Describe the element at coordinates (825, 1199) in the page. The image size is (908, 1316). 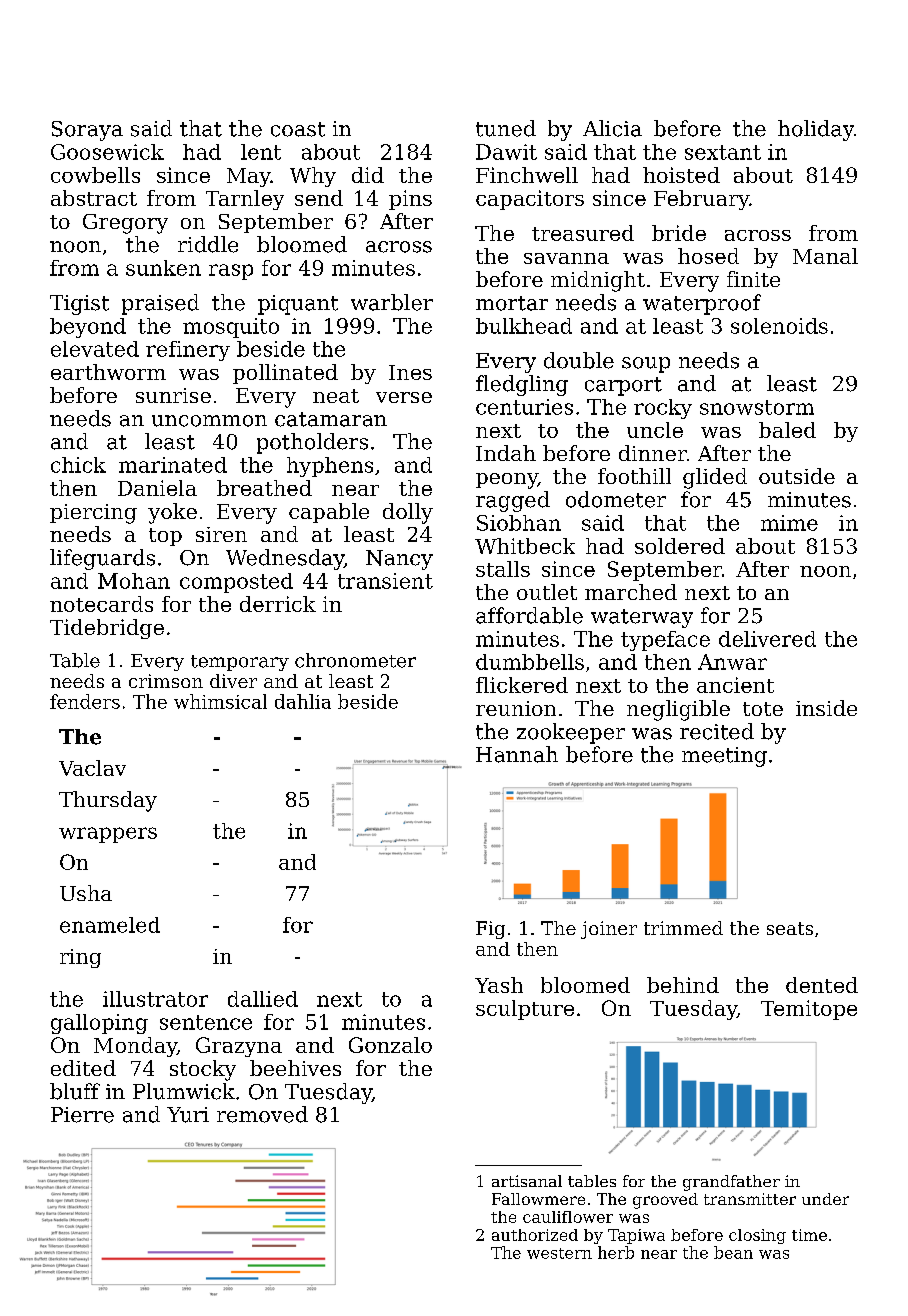
I see `under` at that location.
